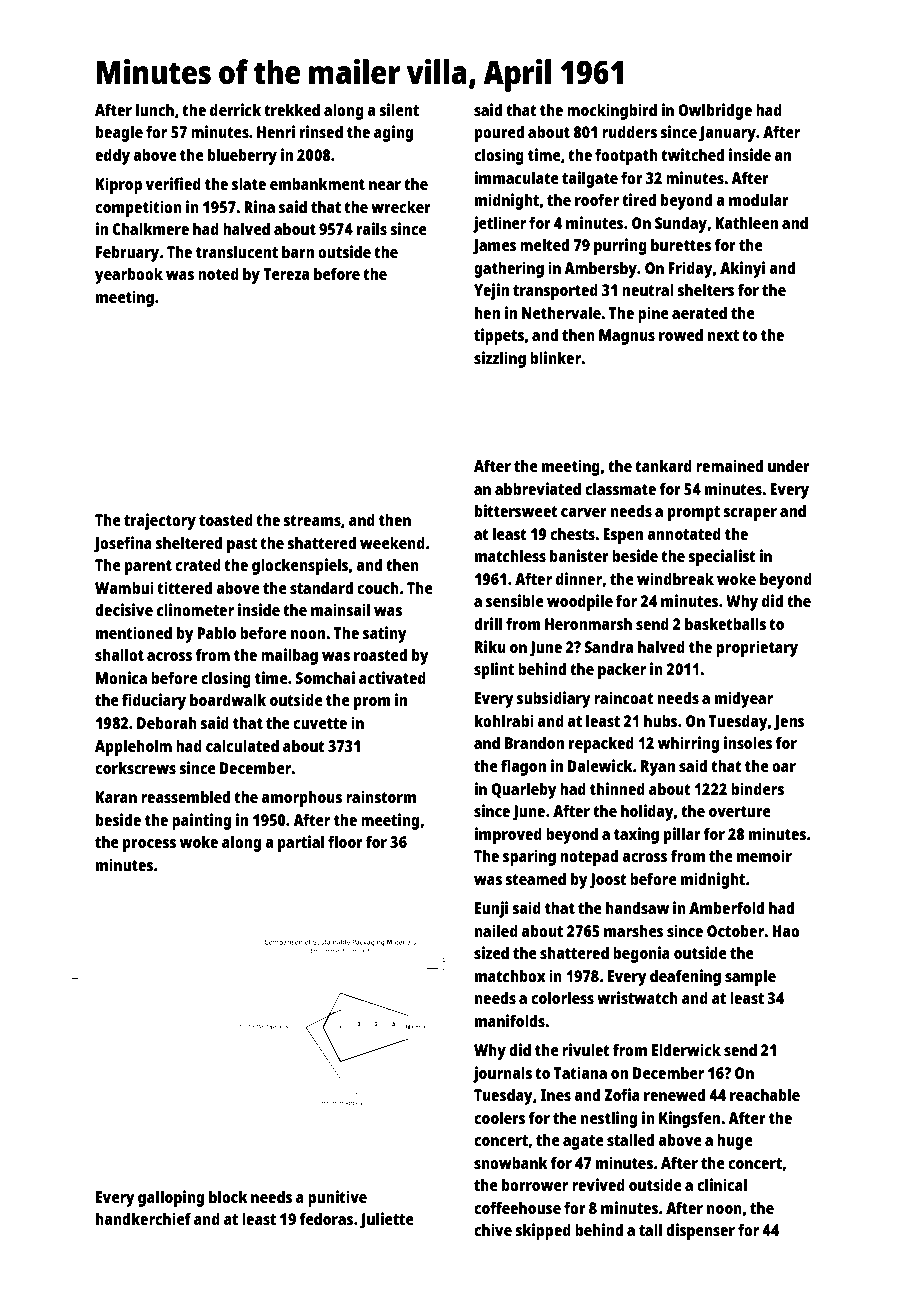  Describe the element at coordinates (686, 1049) in the screenshot. I see `Elderwick` at that location.
